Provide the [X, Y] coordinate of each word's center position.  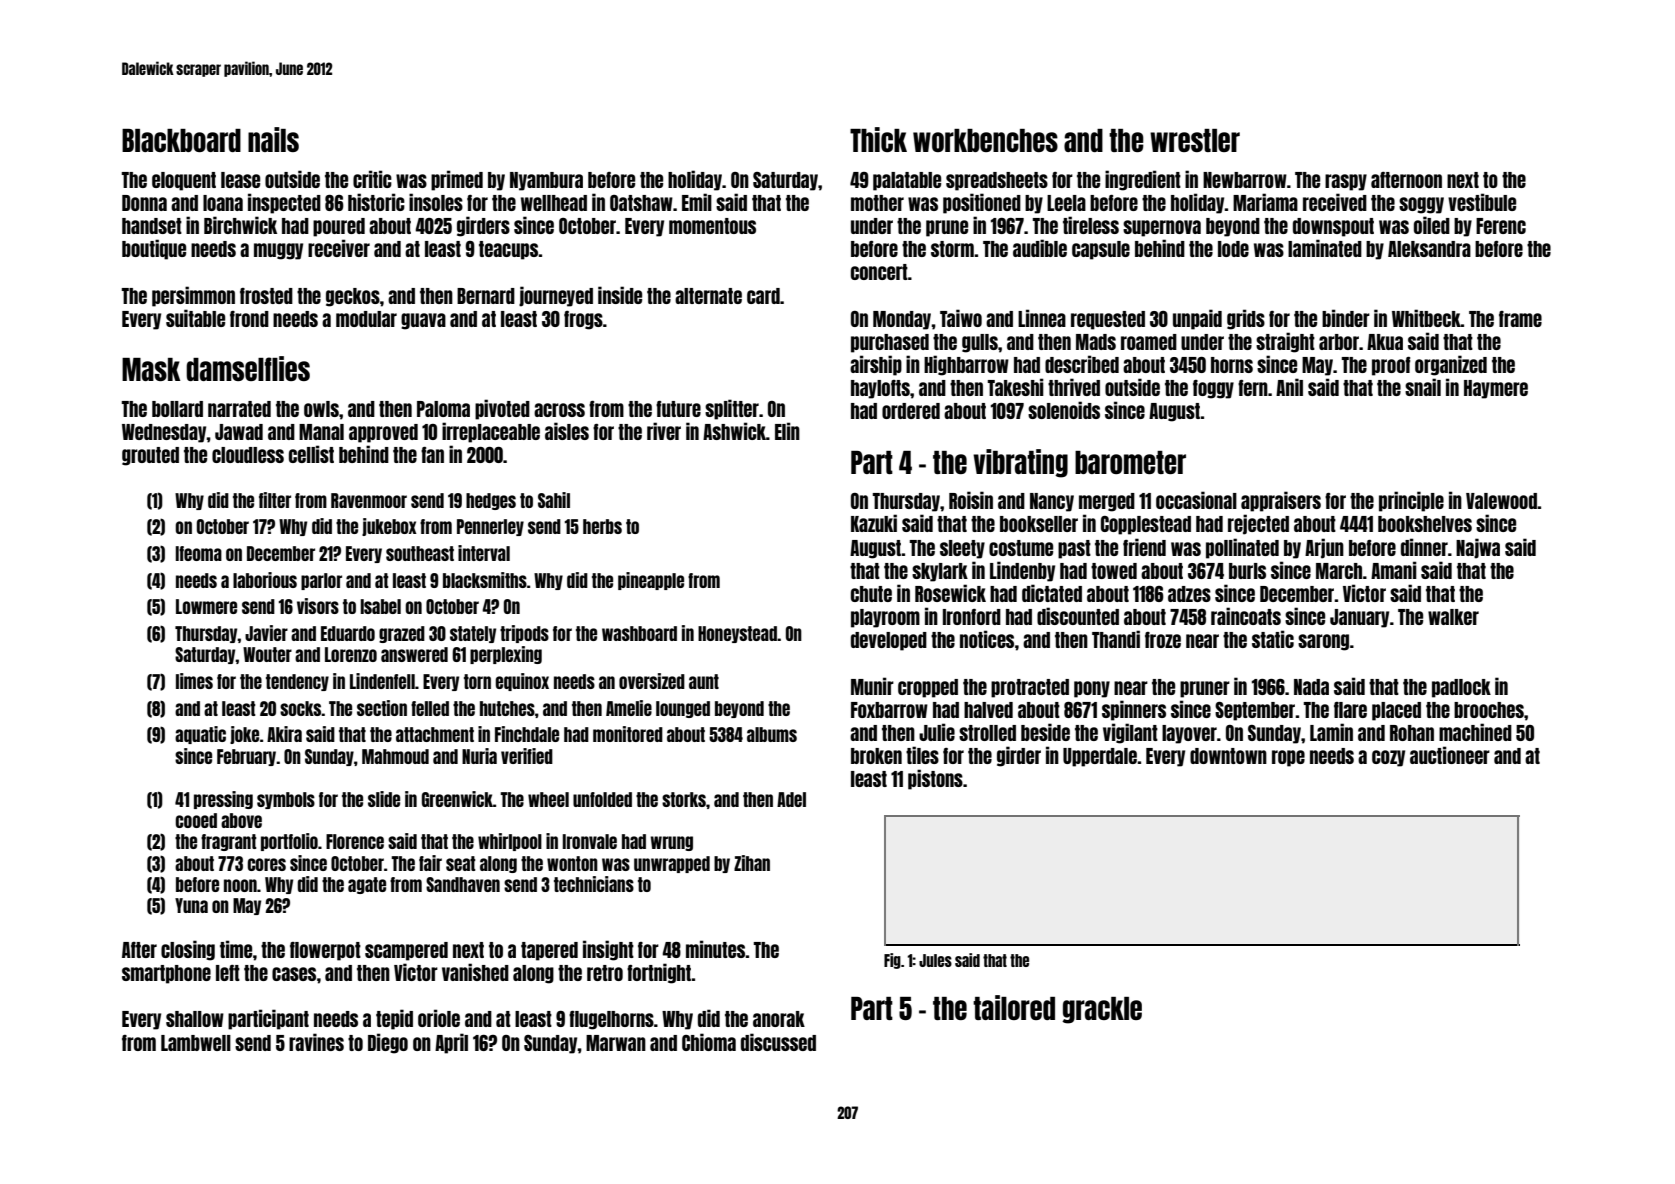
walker [1453, 617]
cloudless [248, 455]
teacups [509, 250]
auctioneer [1450, 755]
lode [1233, 249]
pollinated [1242, 548]
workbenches [985, 140]
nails [273, 139]
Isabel [381, 606]
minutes [716, 949]
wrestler [1195, 140]
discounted [1078, 616]
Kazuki [874, 523]
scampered [406, 951]
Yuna [191, 905]
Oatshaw [641, 203]
